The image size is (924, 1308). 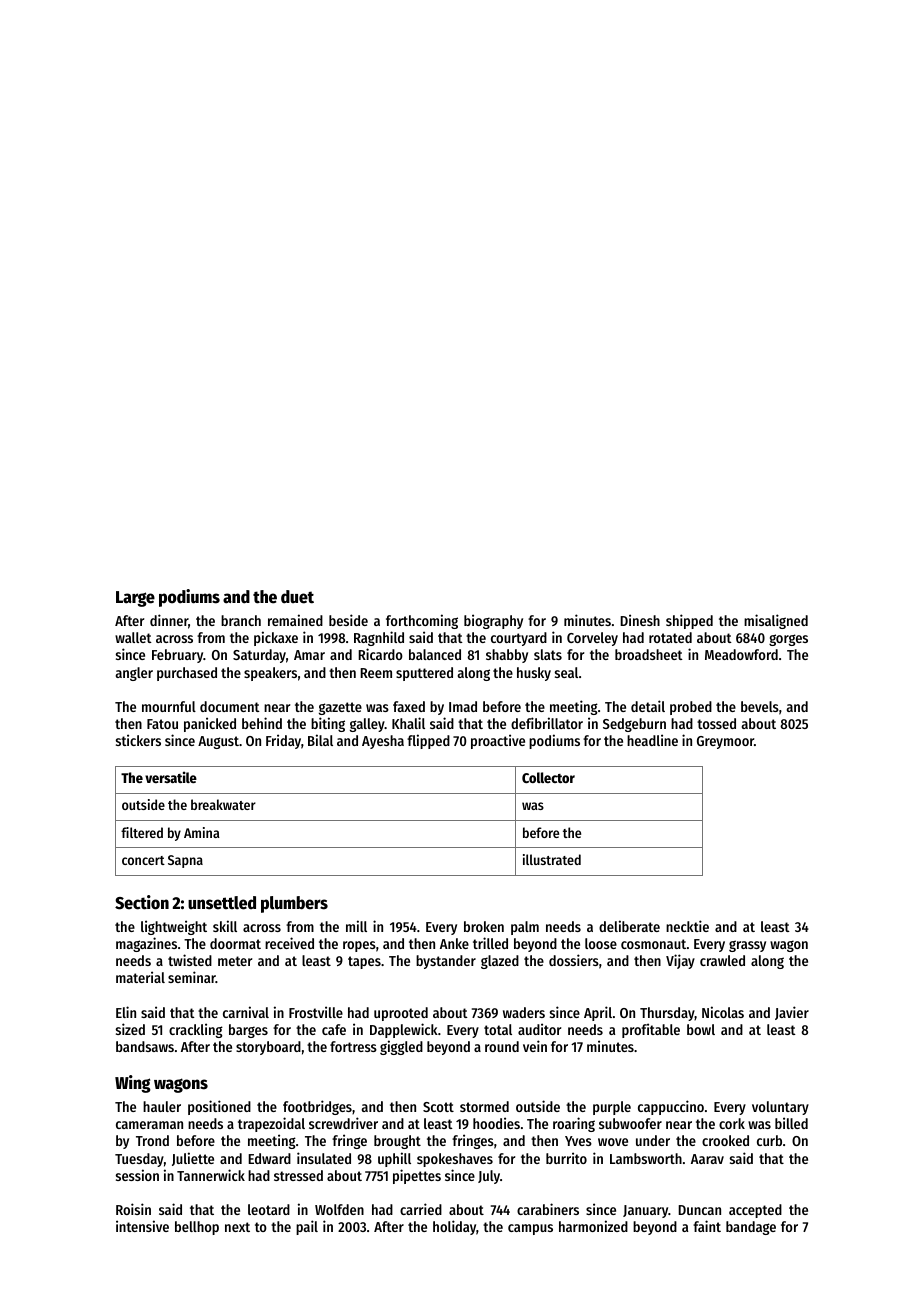 I want to click on sized, so click(x=130, y=1029).
